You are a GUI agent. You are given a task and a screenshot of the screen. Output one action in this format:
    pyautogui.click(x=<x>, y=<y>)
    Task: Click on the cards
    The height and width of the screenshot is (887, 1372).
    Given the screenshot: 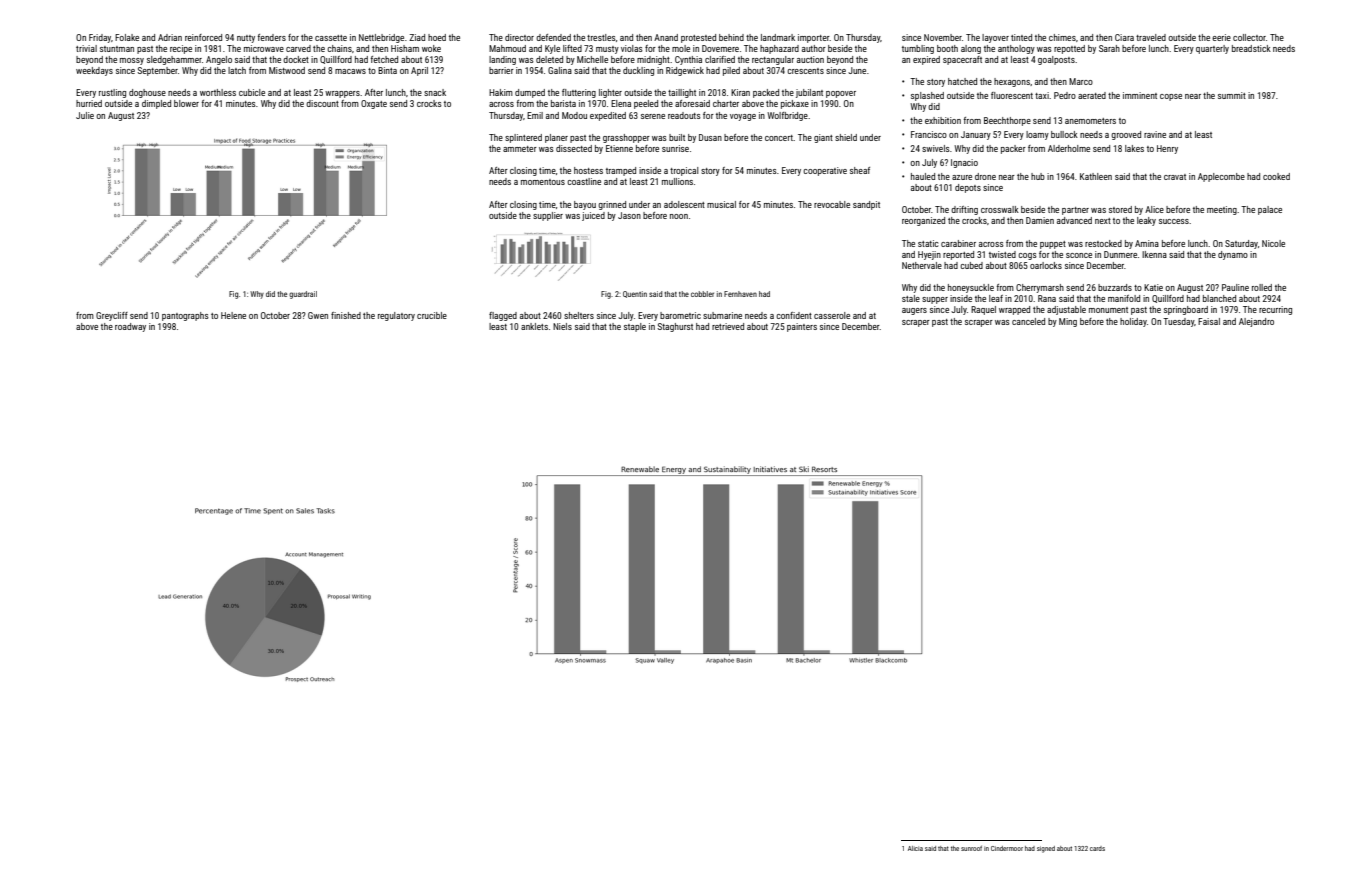 What is the action you would take?
    pyautogui.click(x=1097, y=848)
